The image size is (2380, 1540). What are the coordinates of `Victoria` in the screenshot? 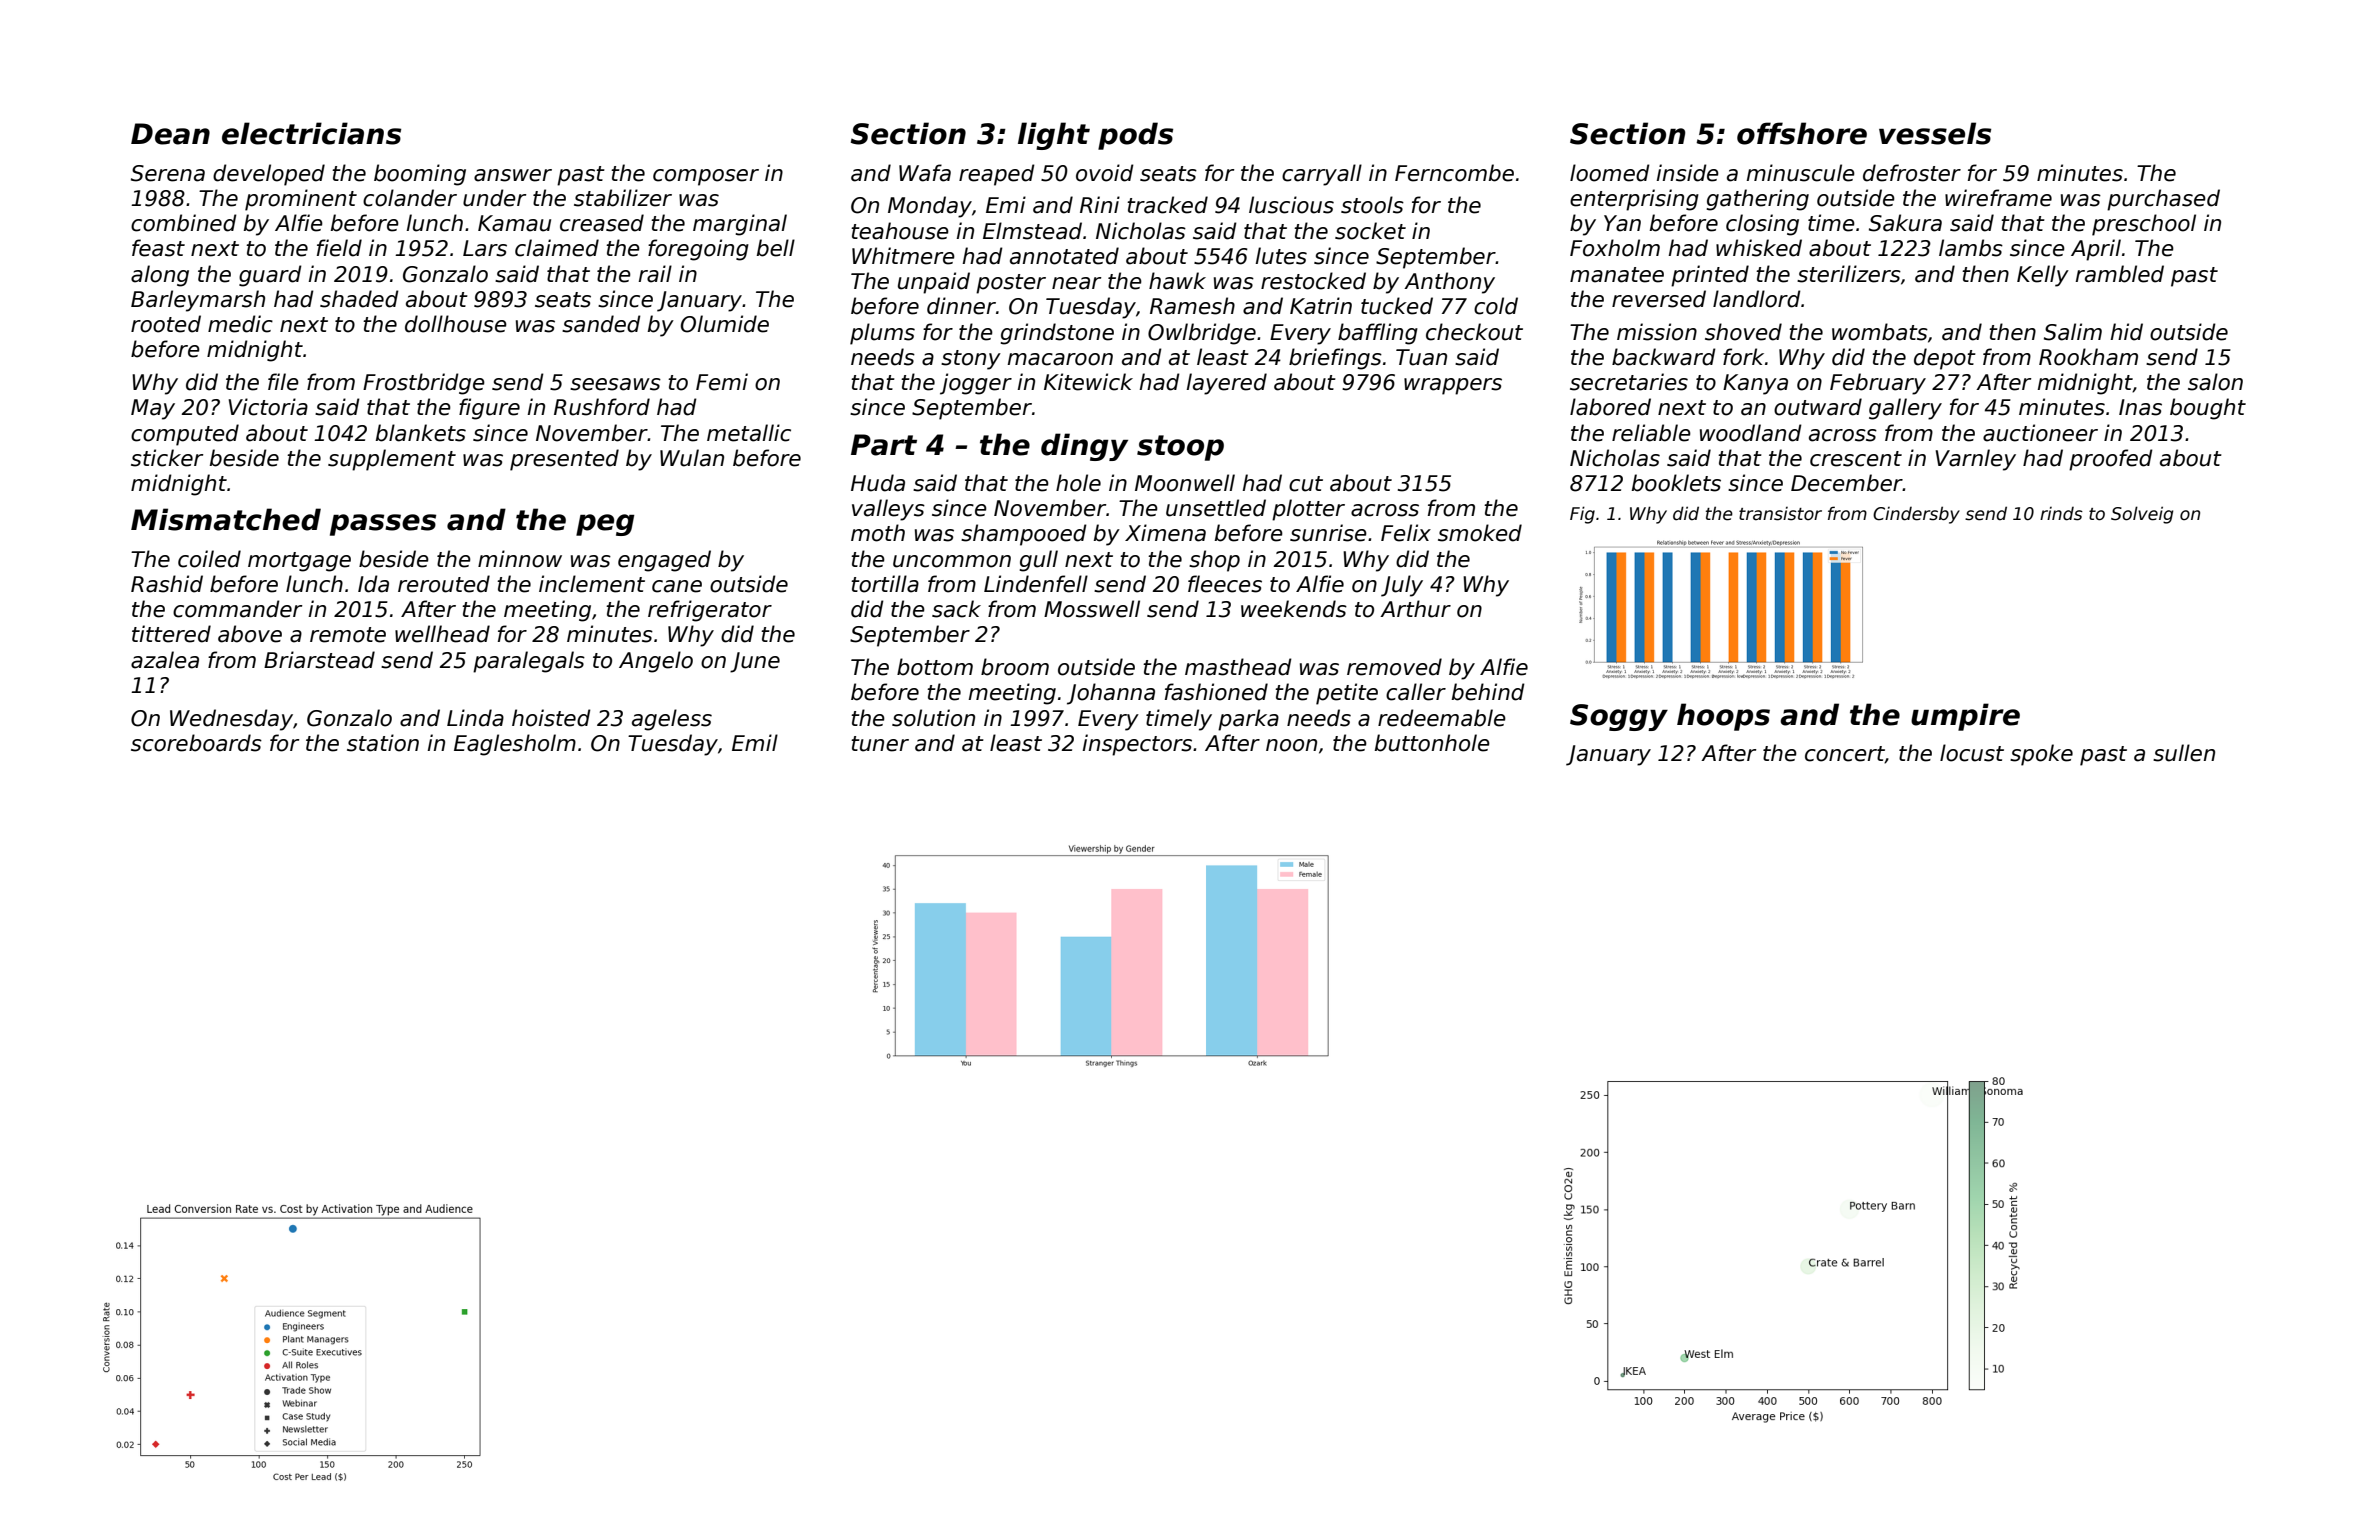 It's located at (268, 407).
